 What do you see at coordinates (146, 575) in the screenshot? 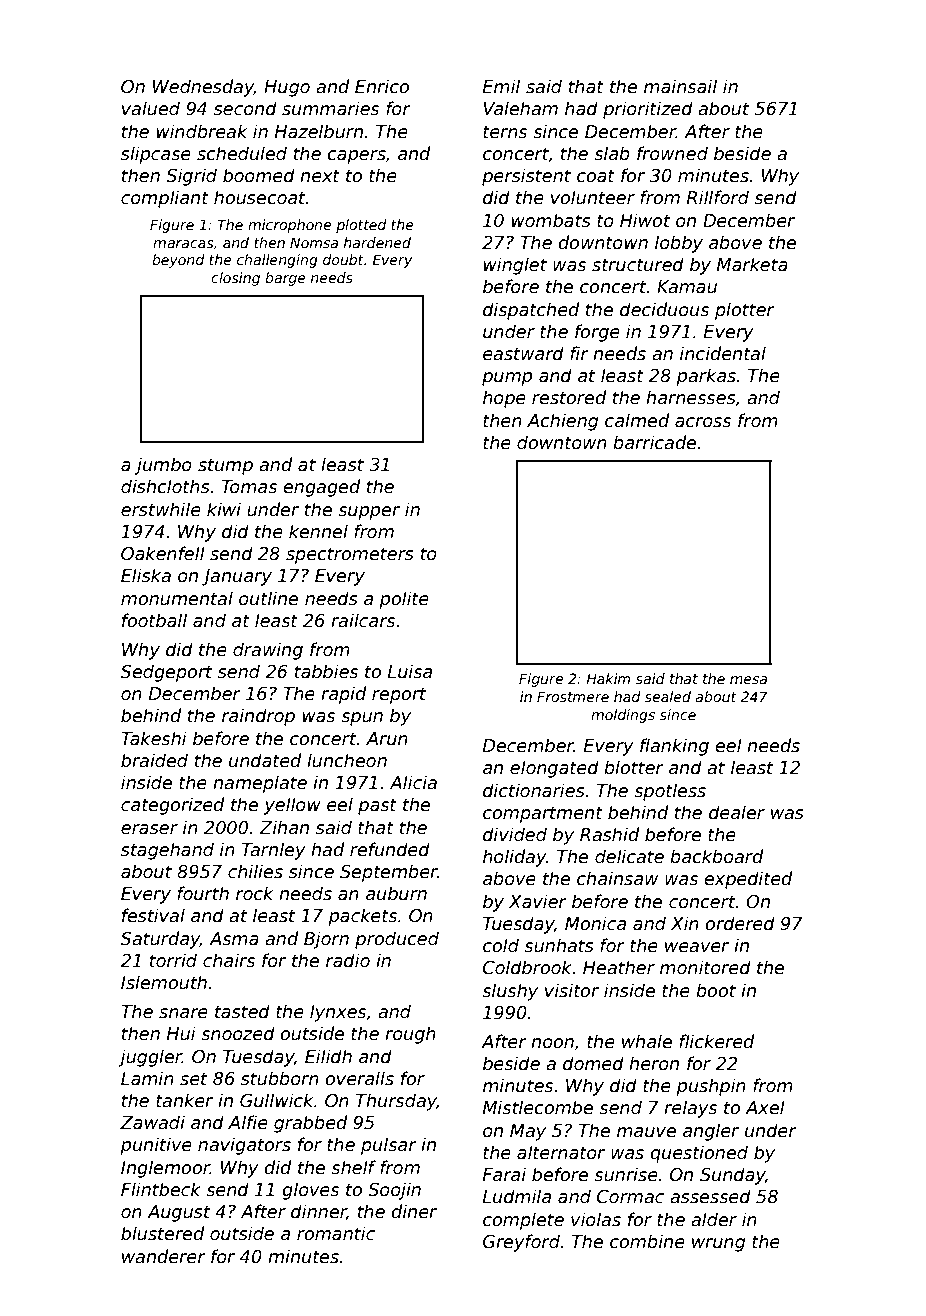
I see `Eliska` at bounding box center [146, 575].
